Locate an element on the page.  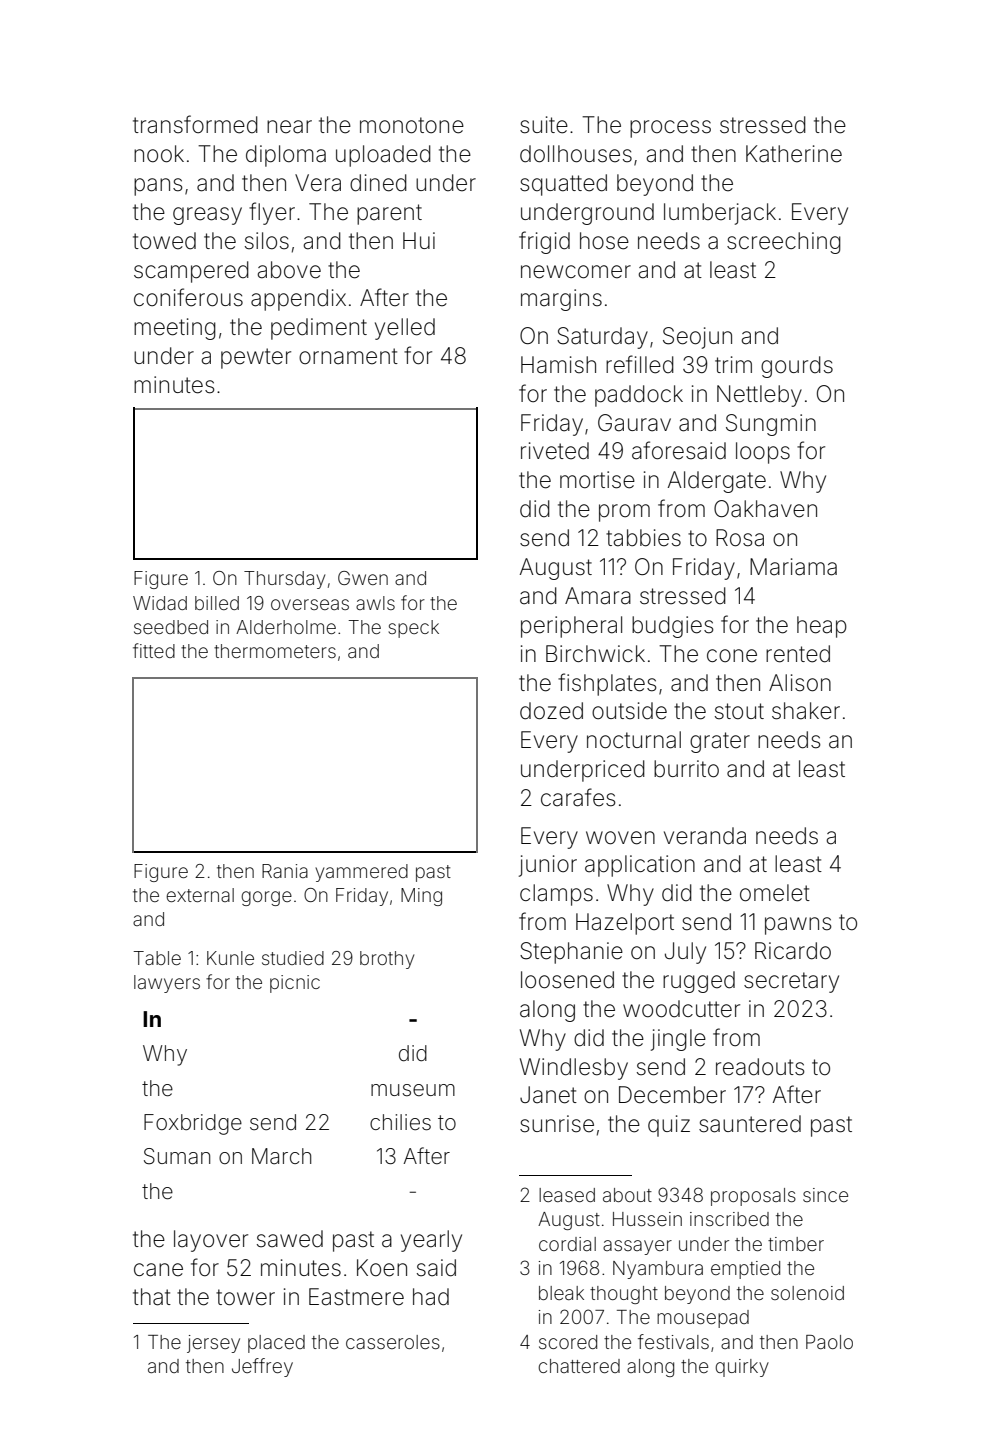
Alison is located at coordinates (800, 683).
